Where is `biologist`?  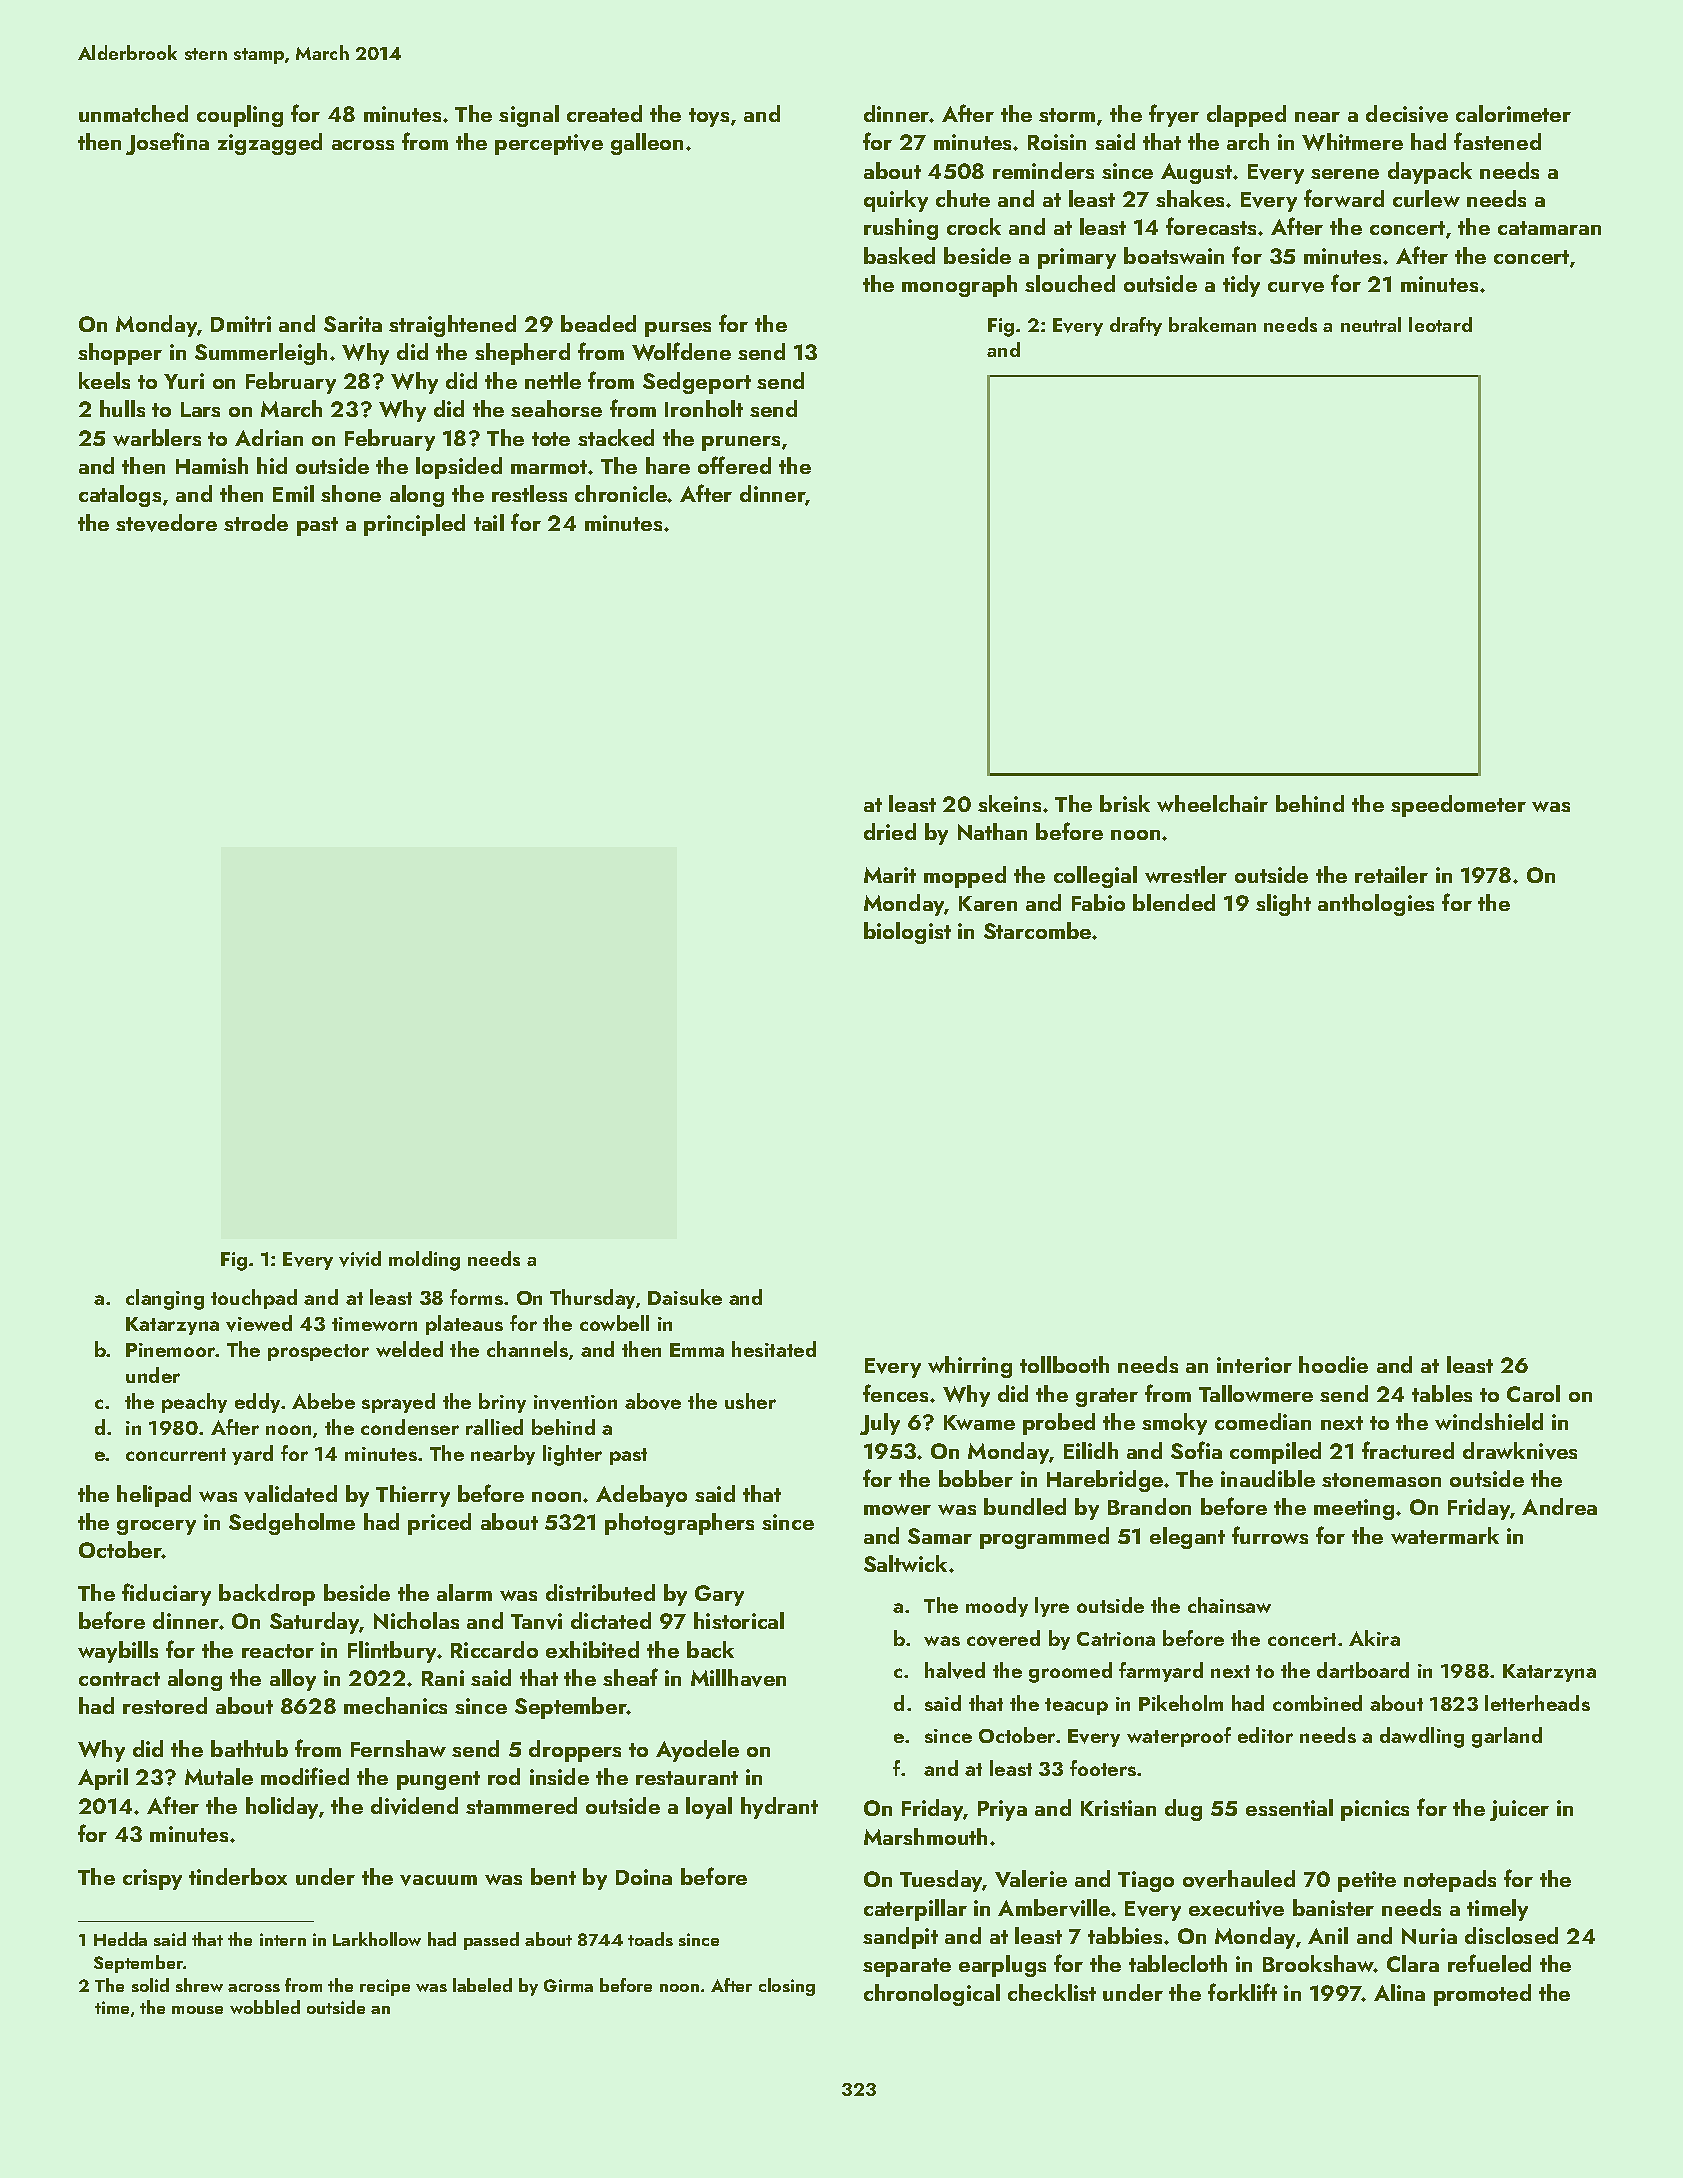
biologist is located at coordinates (907, 933).
